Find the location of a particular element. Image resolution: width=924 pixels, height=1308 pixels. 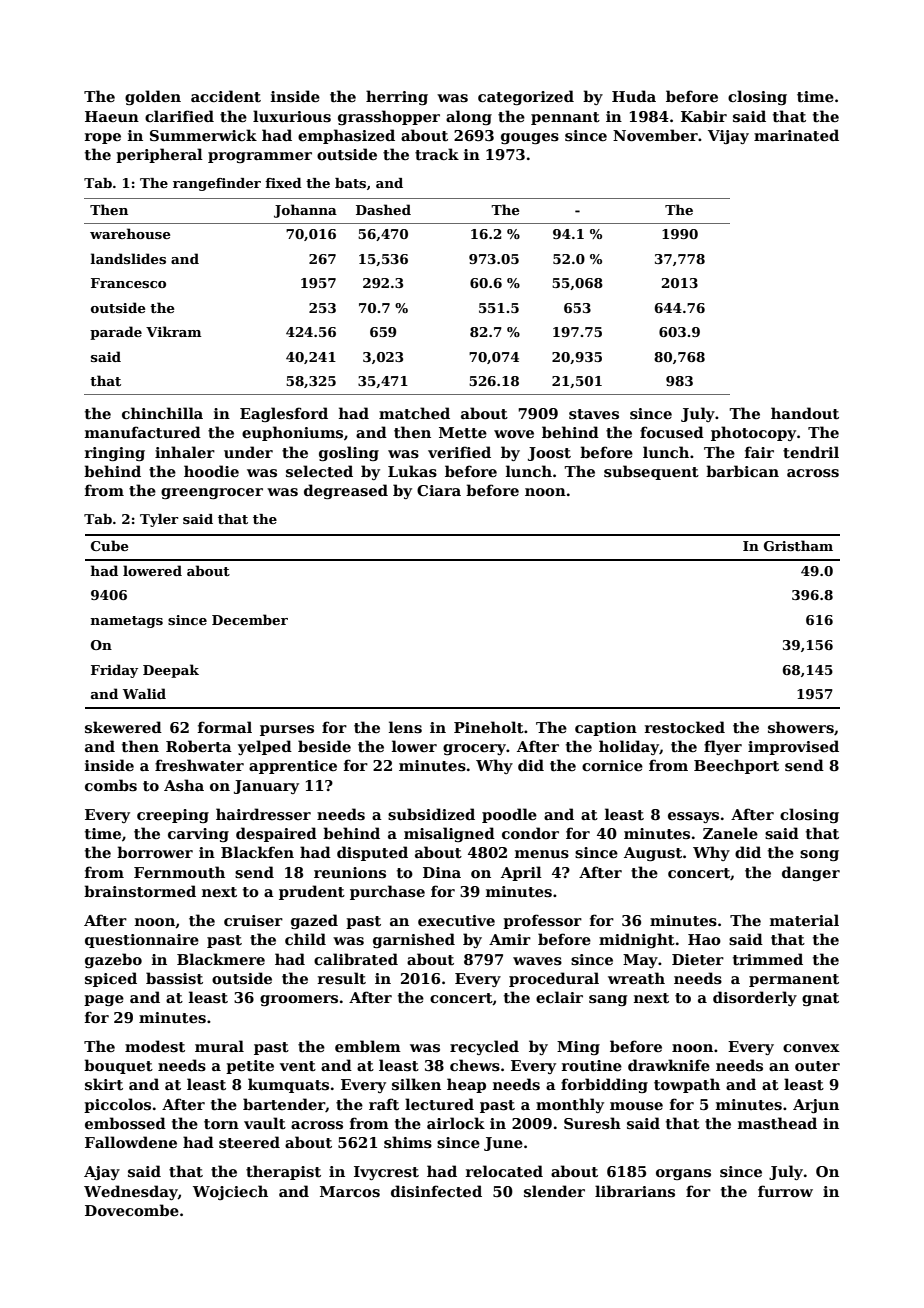

subsidized is located at coordinates (431, 814).
